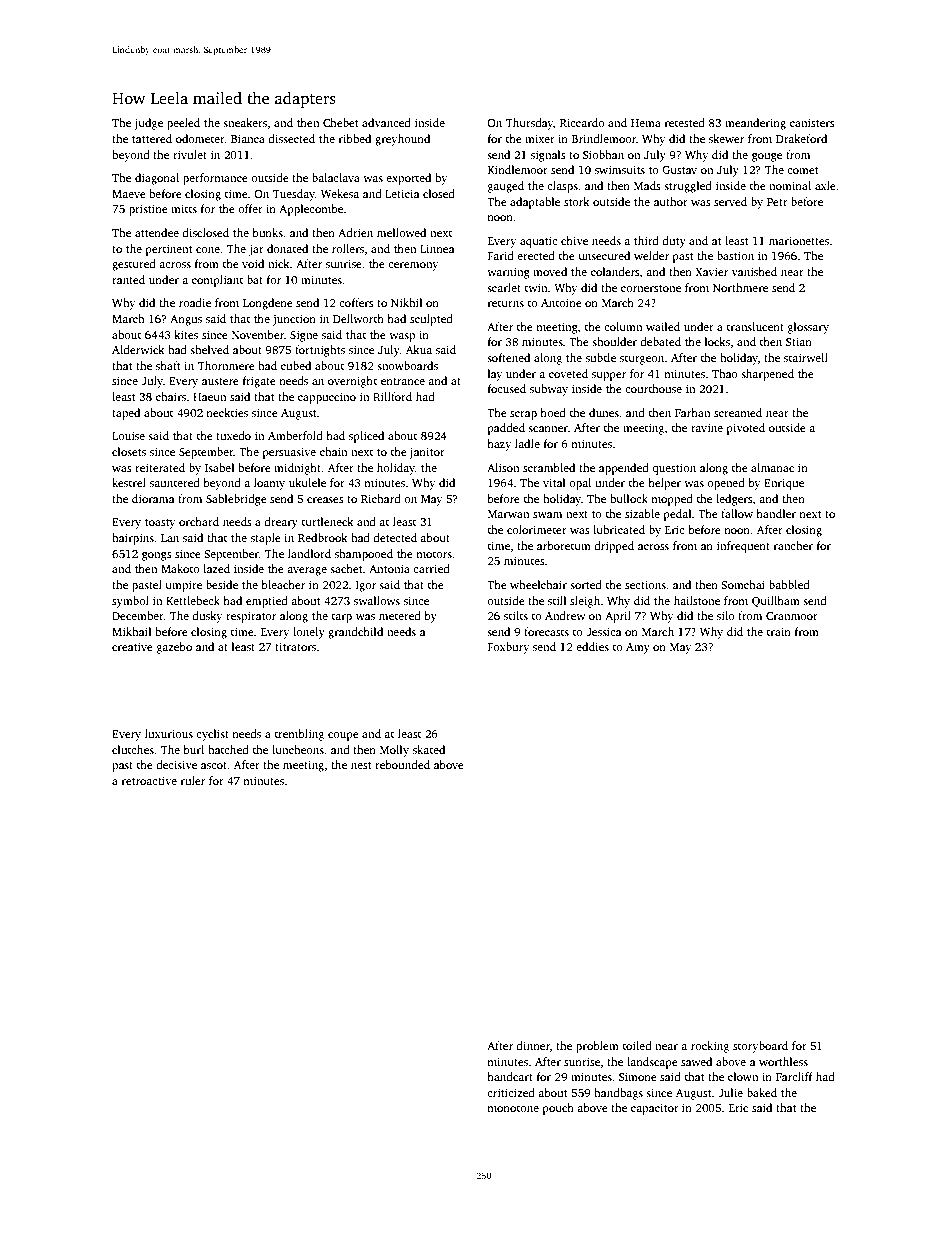 Image resolution: width=952 pixels, height=1233 pixels. What do you see at coordinates (133, 749) in the image?
I see `clutches` at bounding box center [133, 749].
